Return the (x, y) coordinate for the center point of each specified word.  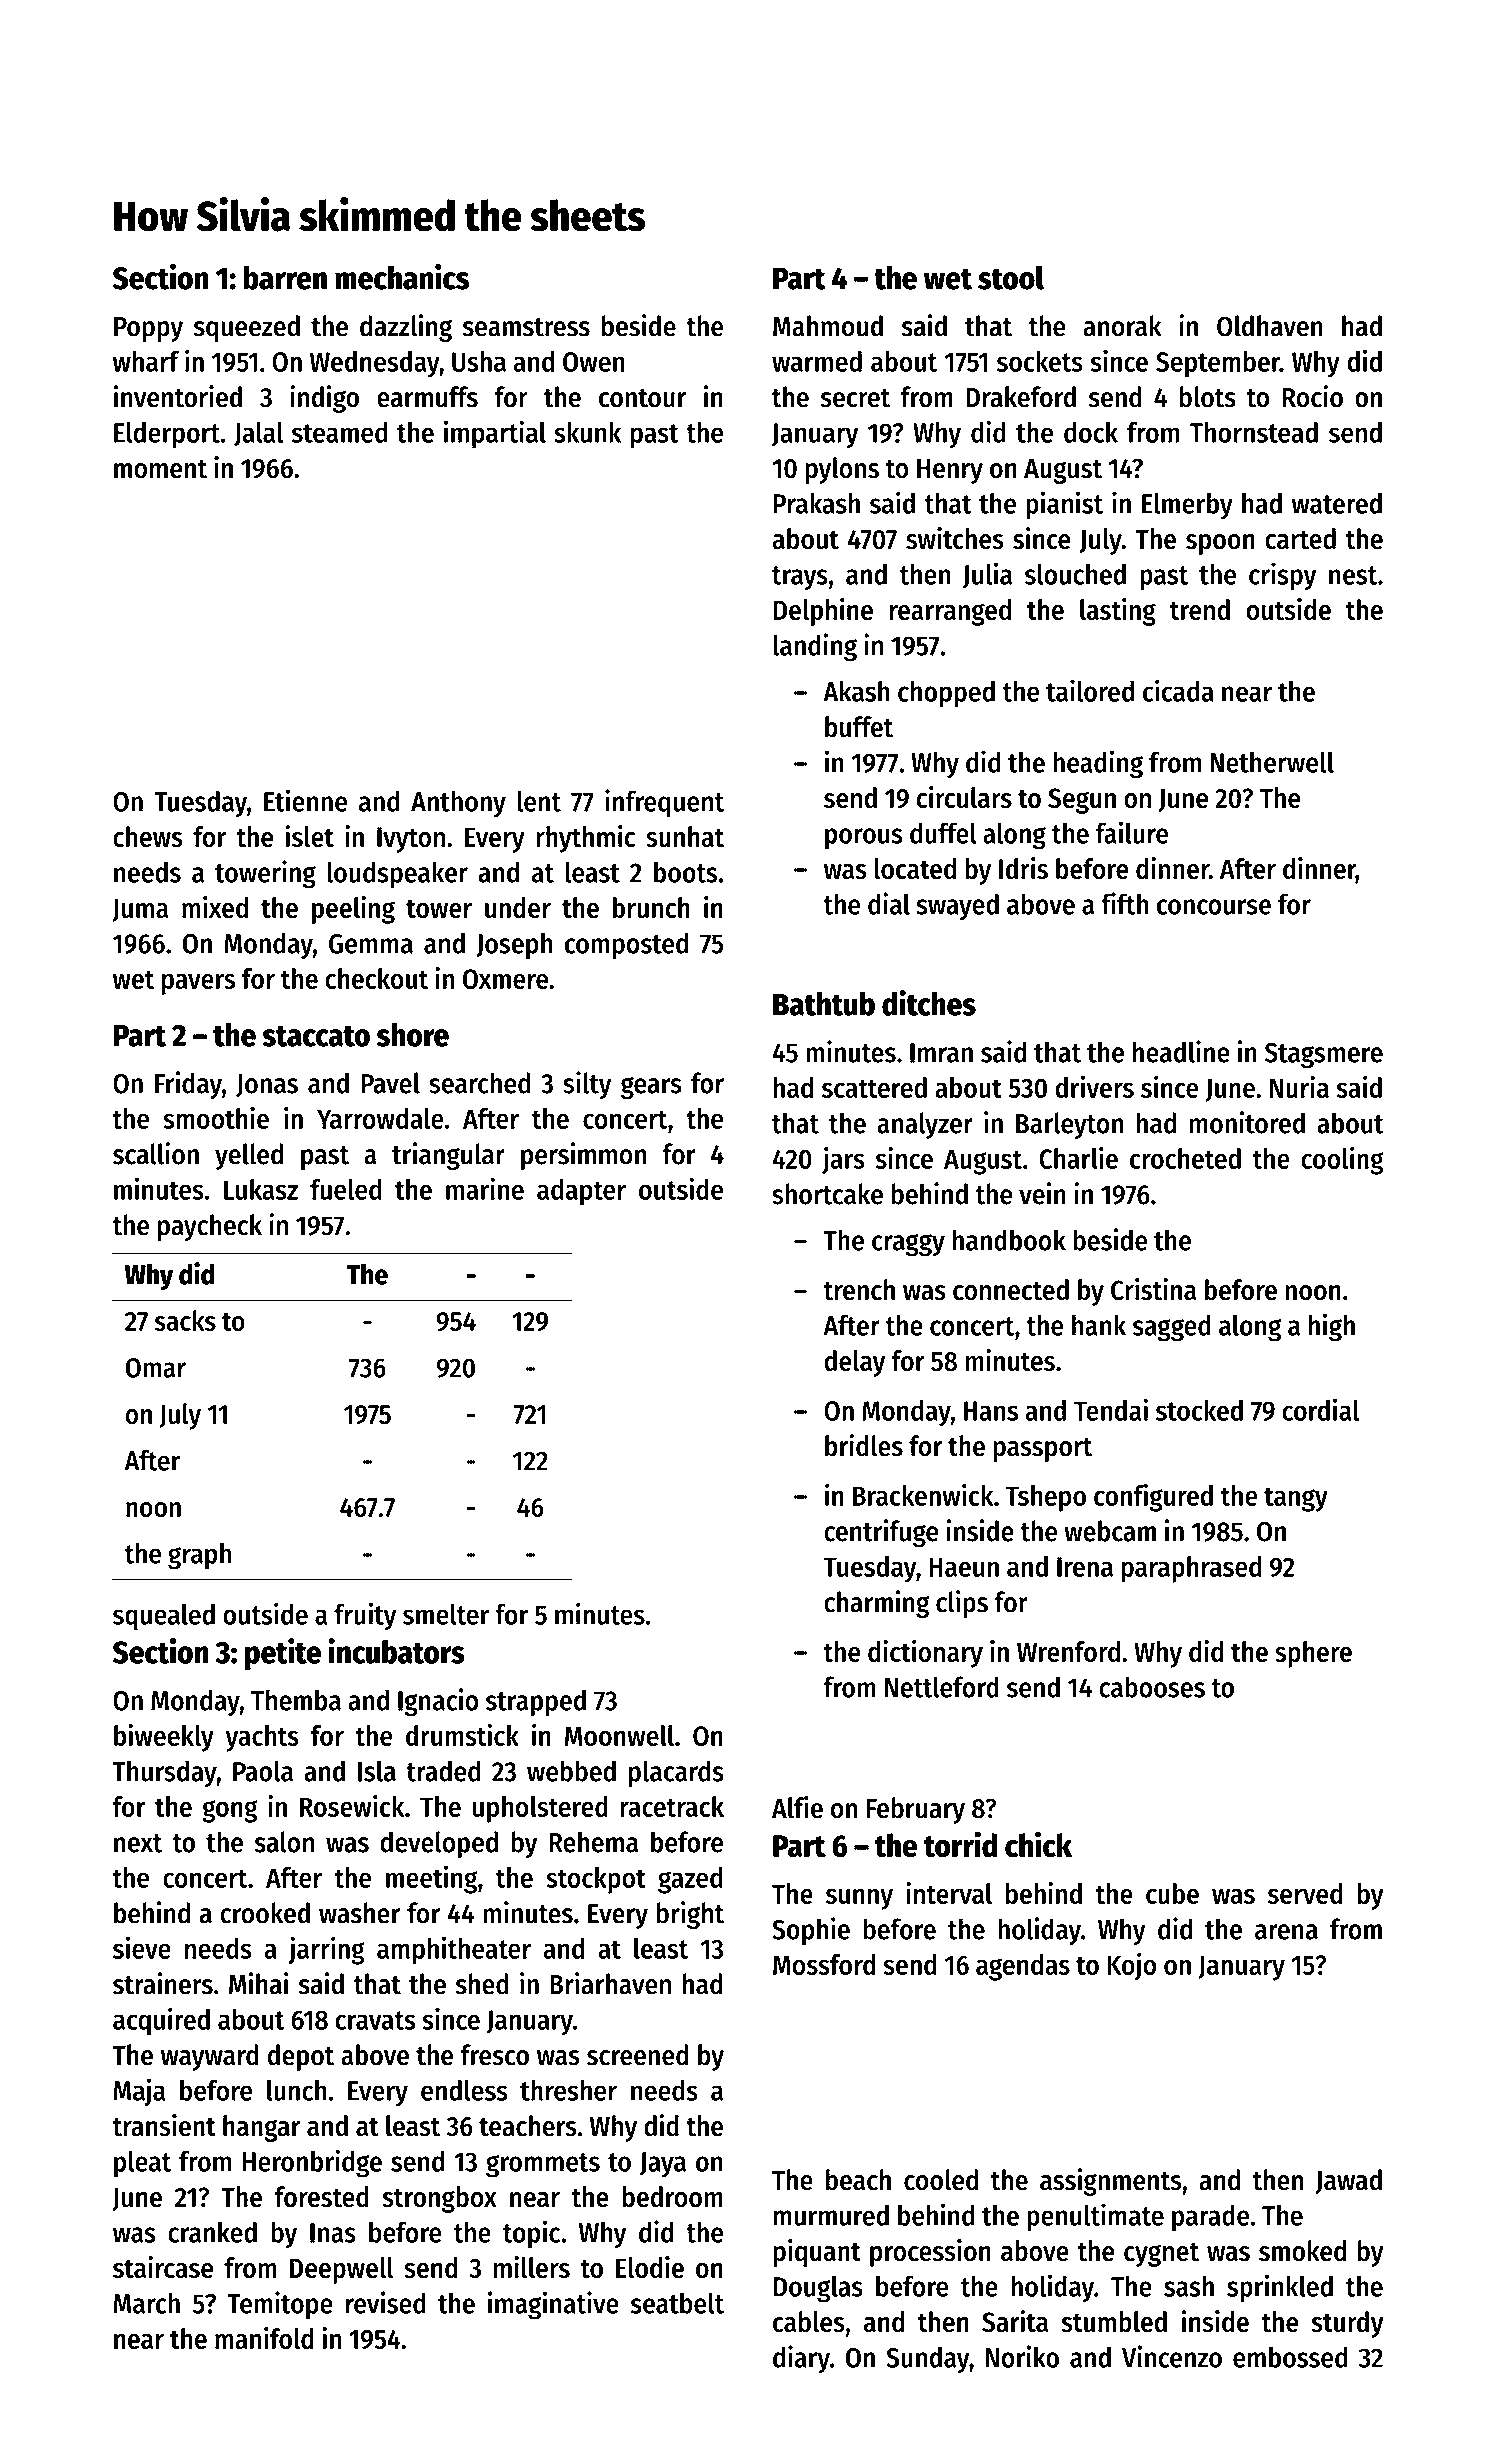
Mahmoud (828, 326)
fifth (1124, 903)
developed (439, 1844)
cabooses (1152, 1687)
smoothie (216, 1117)
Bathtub (824, 1004)
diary (801, 2359)
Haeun (964, 1567)
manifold (264, 2338)
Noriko (1022, 2356)
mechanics (402, 277)
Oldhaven (1270, 326)
